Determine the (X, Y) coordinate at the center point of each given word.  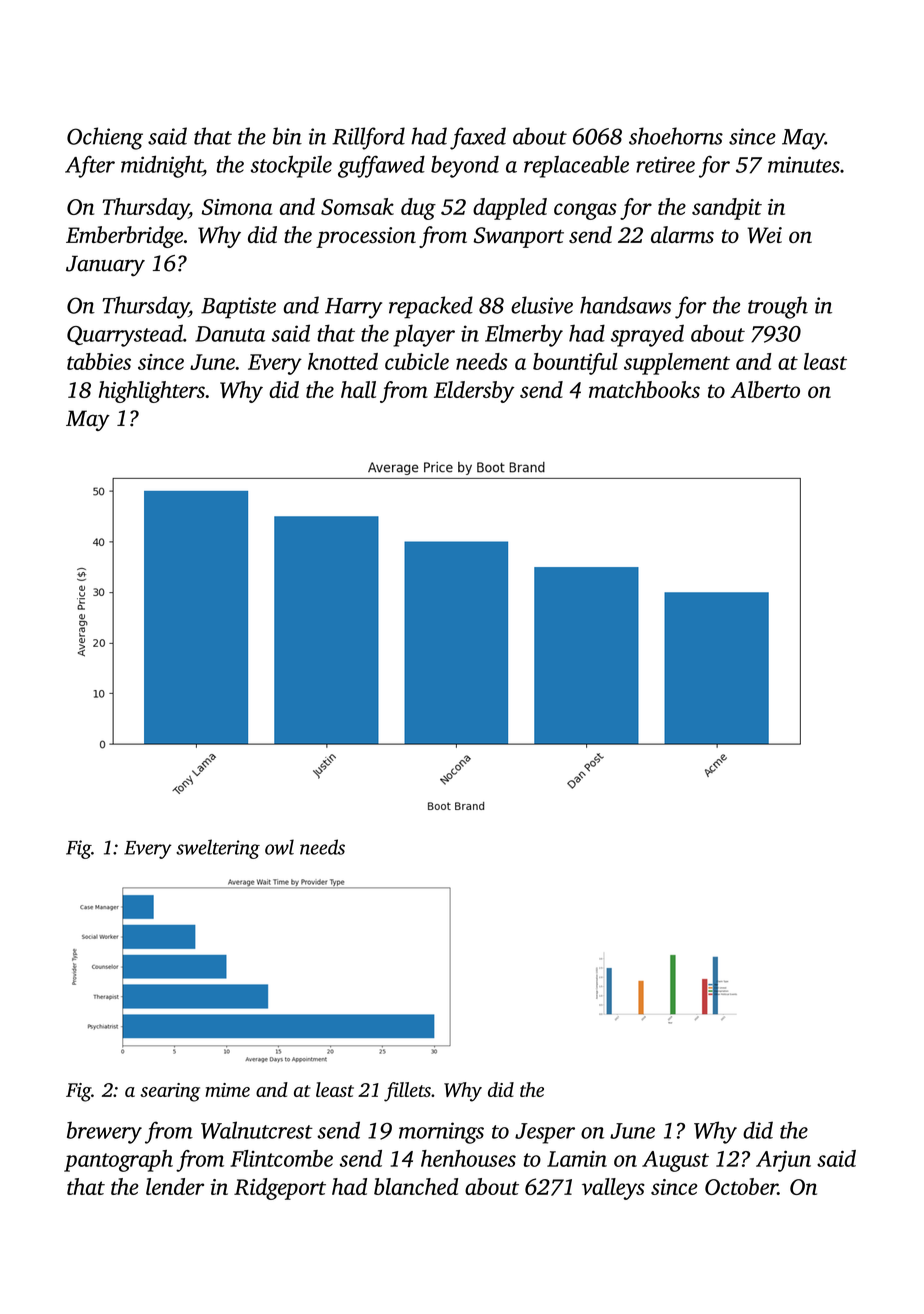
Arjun (783, 1161)
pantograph (118, 1161)
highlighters (152, 392)
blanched (416, 1186)
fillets (407, 1092)
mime (227, 1090)
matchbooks (644, 389)
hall (358, 389)
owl (279, 847)
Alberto (765, 389)
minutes (804, 164)
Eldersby (474, 392)
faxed (478, 138)
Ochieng (105, 138)
